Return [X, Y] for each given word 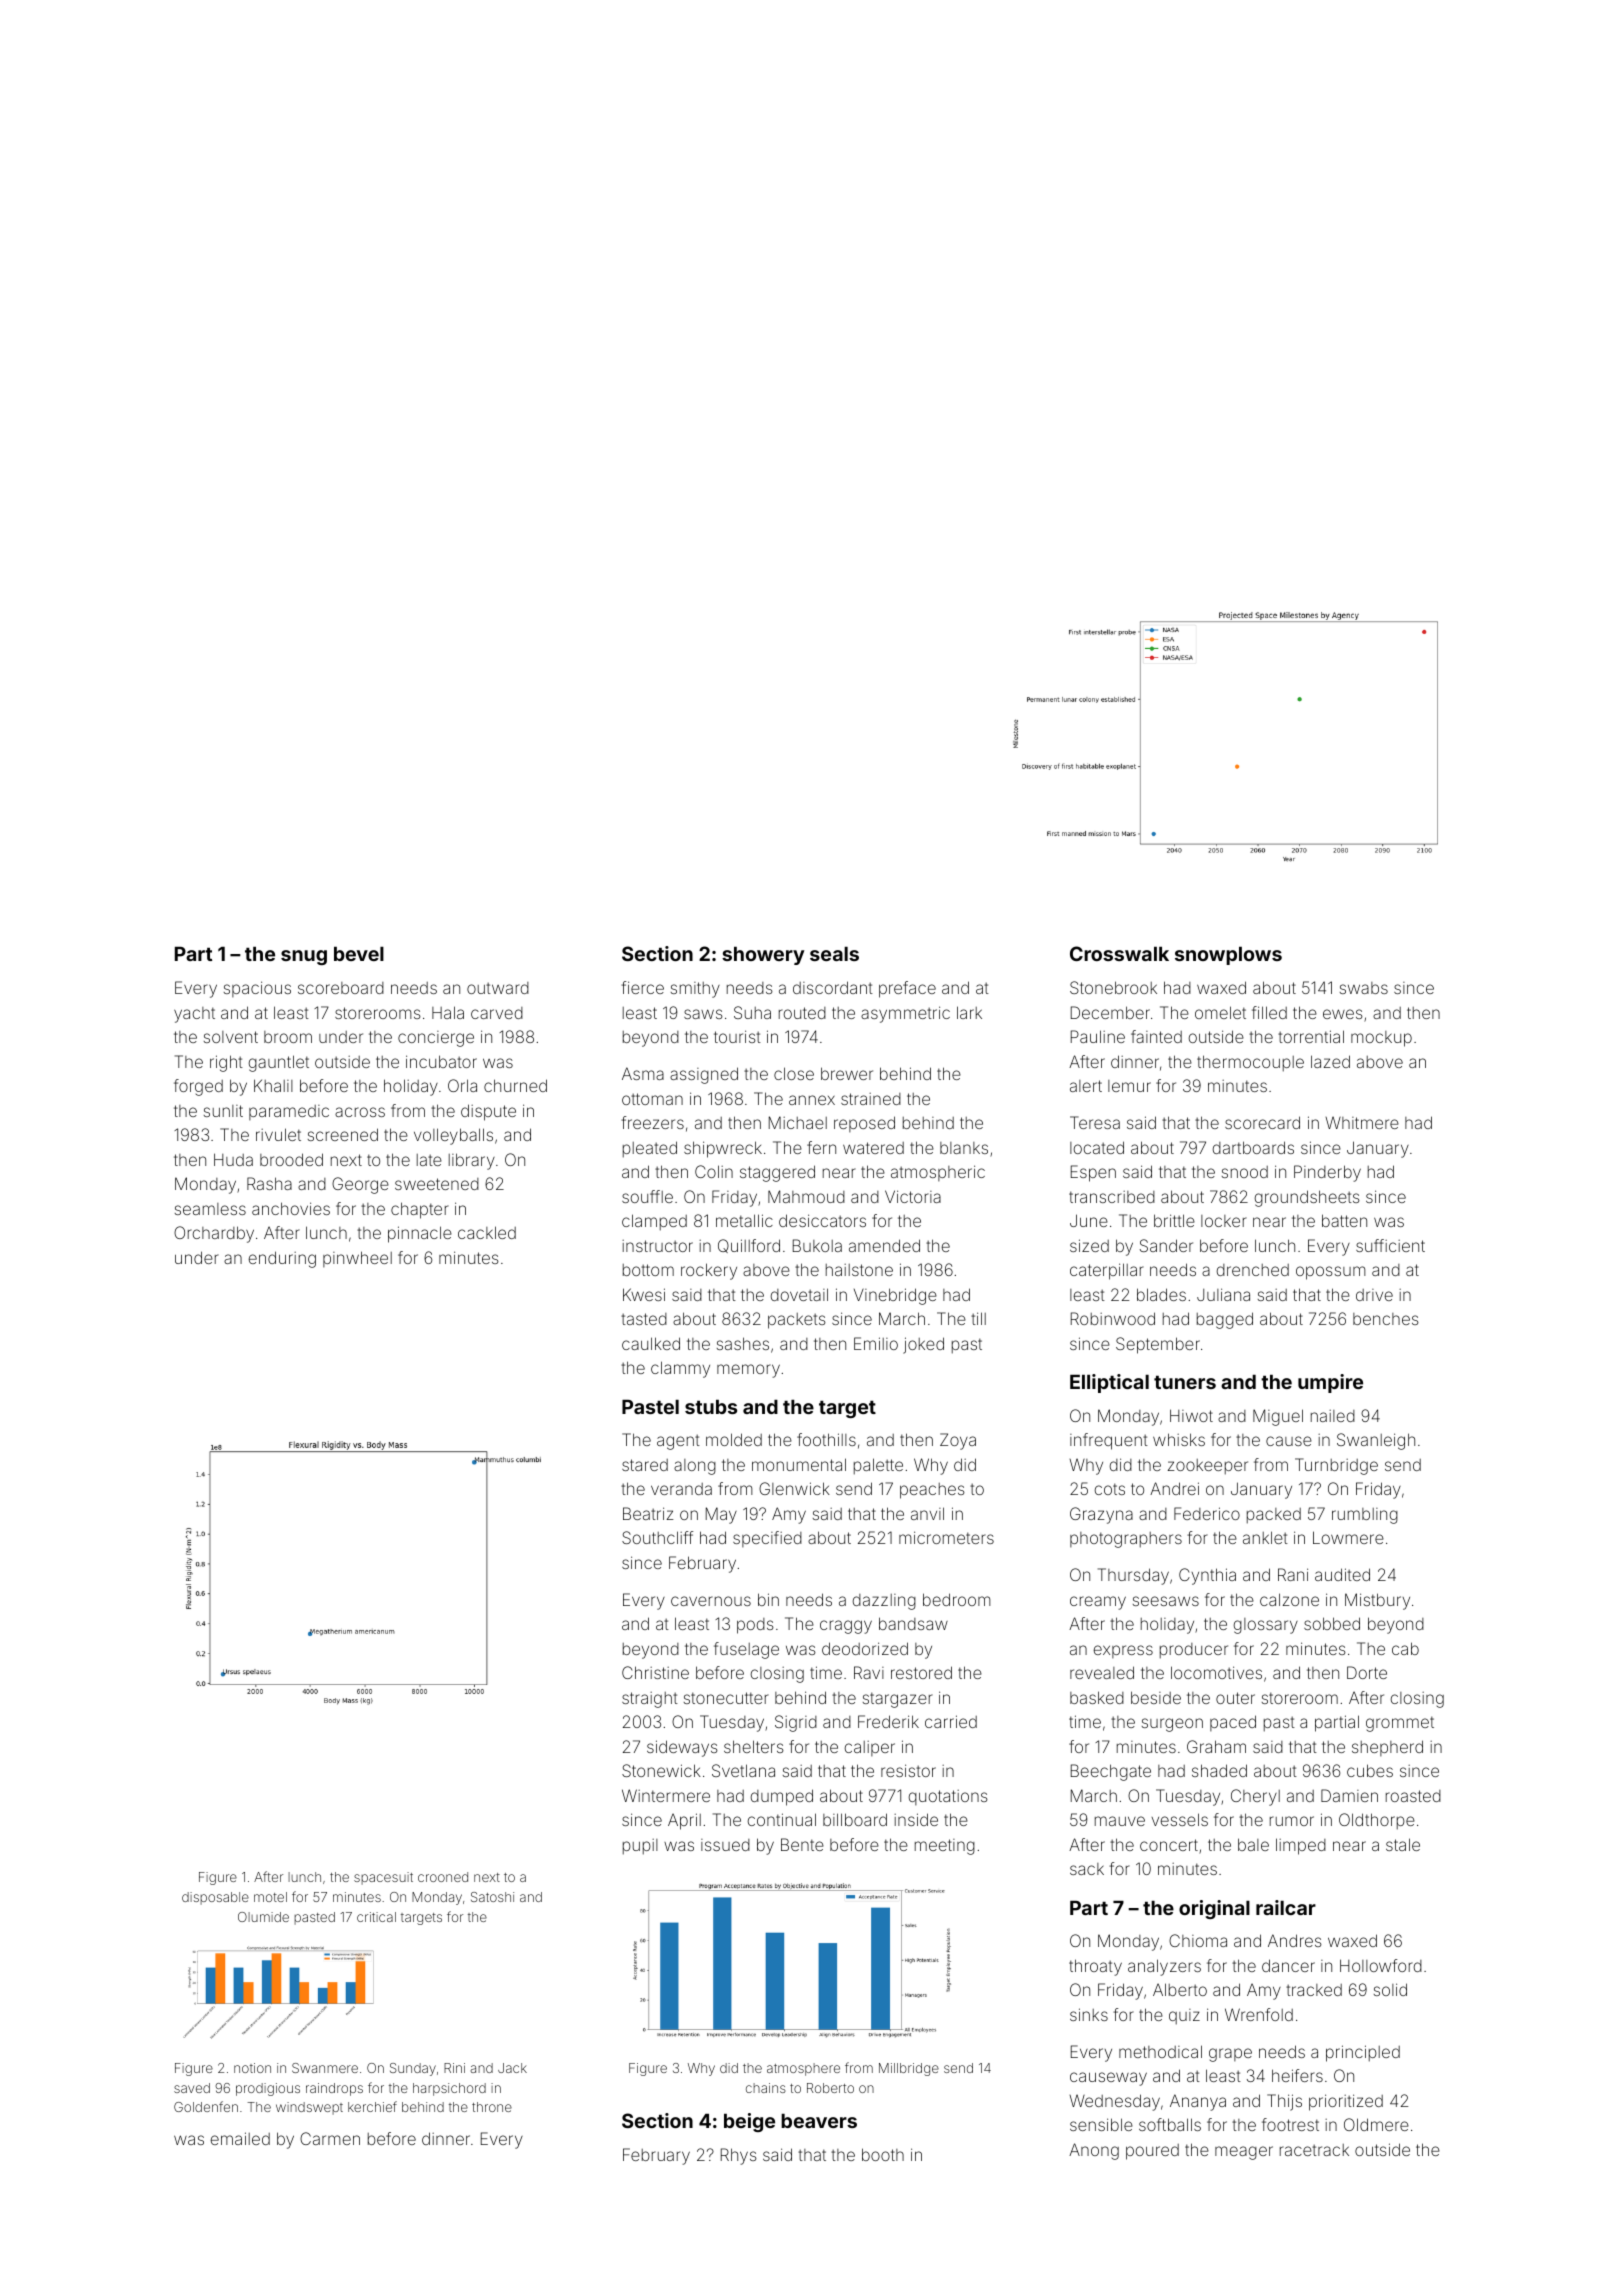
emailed [240, 2138]
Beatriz [648, 1513]
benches [1386, 1319]
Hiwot [1191, 1415]
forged [198, 1087]
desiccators [822, 1220]
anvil [927, 1513]
